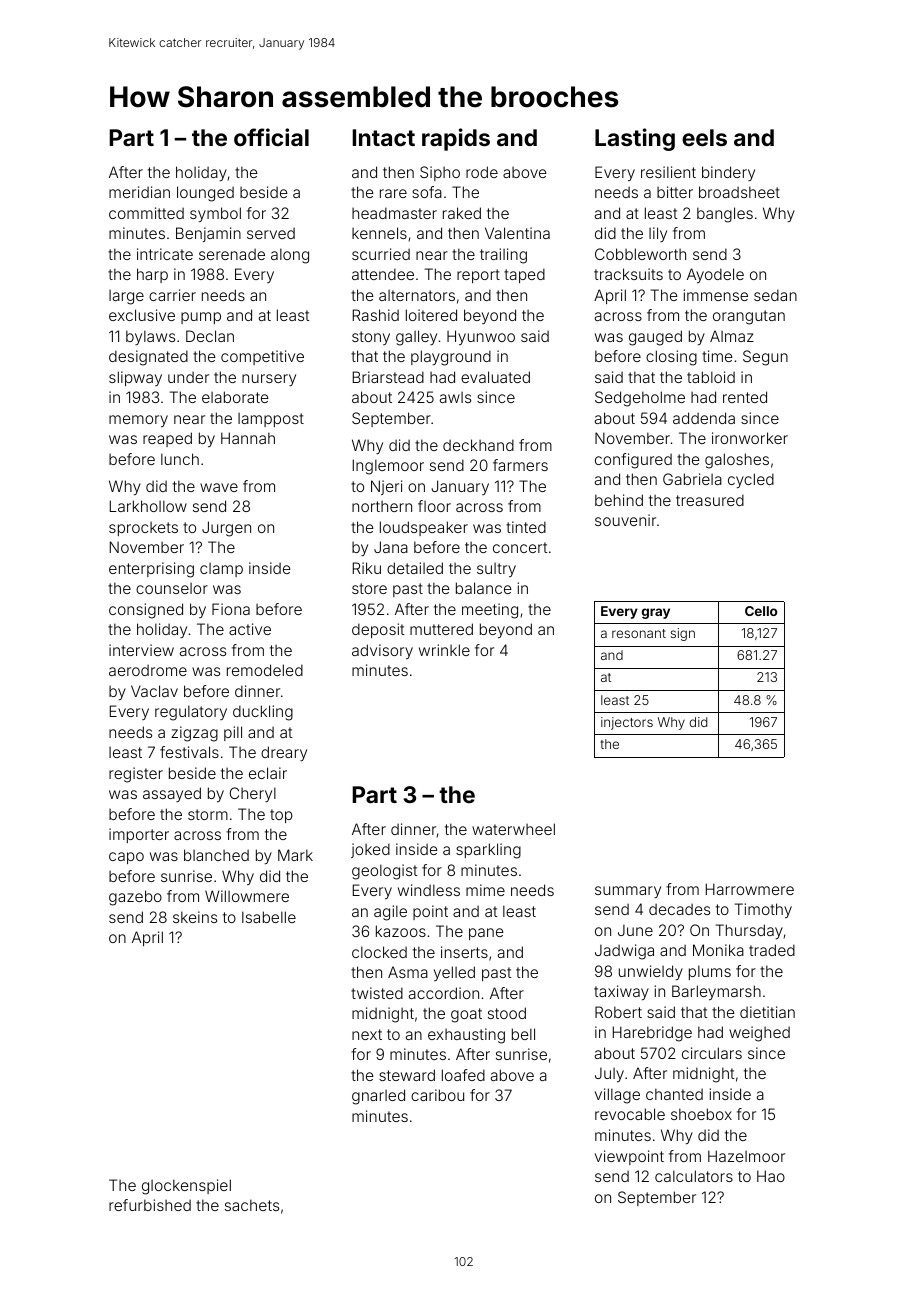  What do you see at coordinates (694, 1176) in the page?
I see `calculators` at bounding box center [694, 1176].
